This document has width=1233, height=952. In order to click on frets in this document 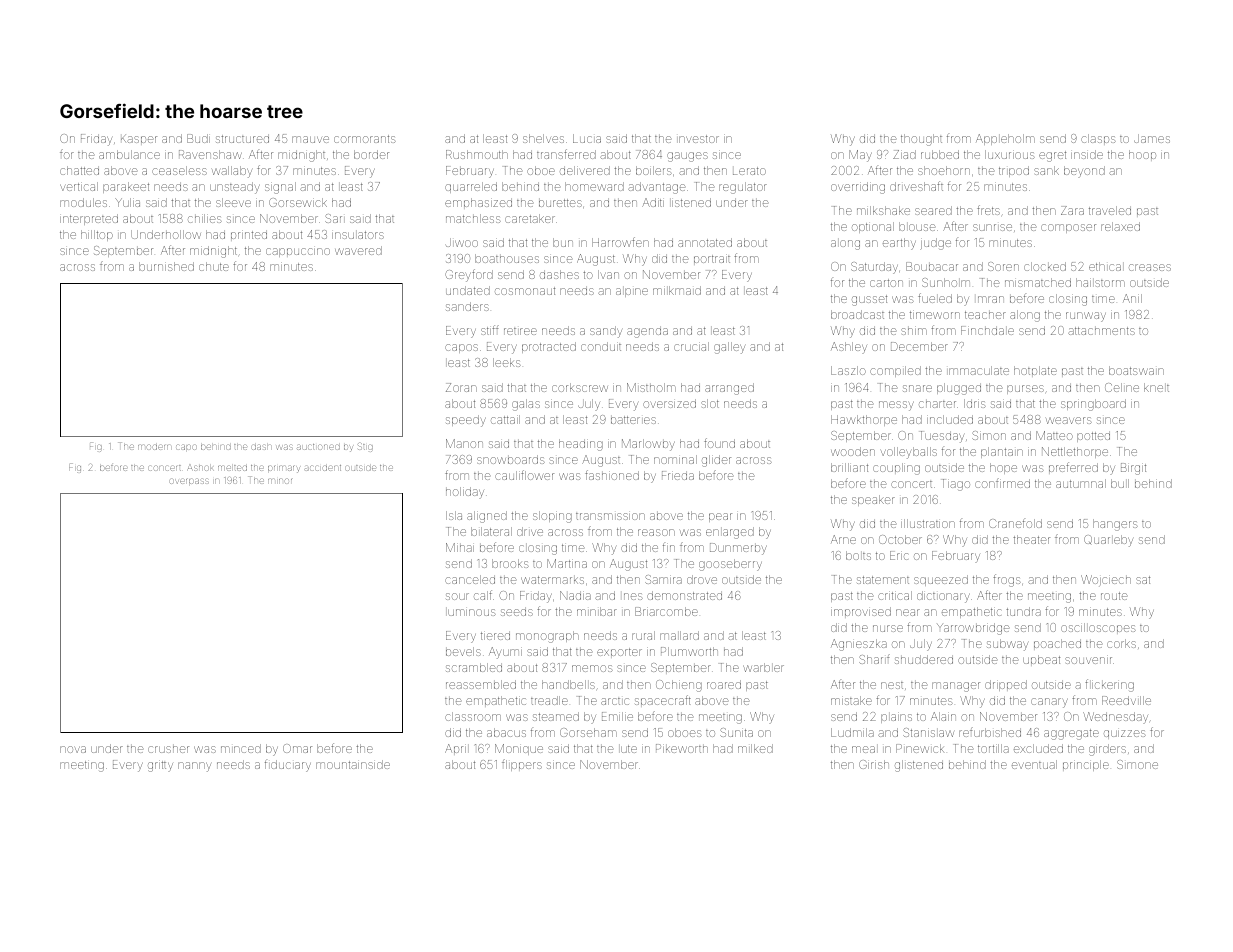, I will do `click(988, 210)`.
